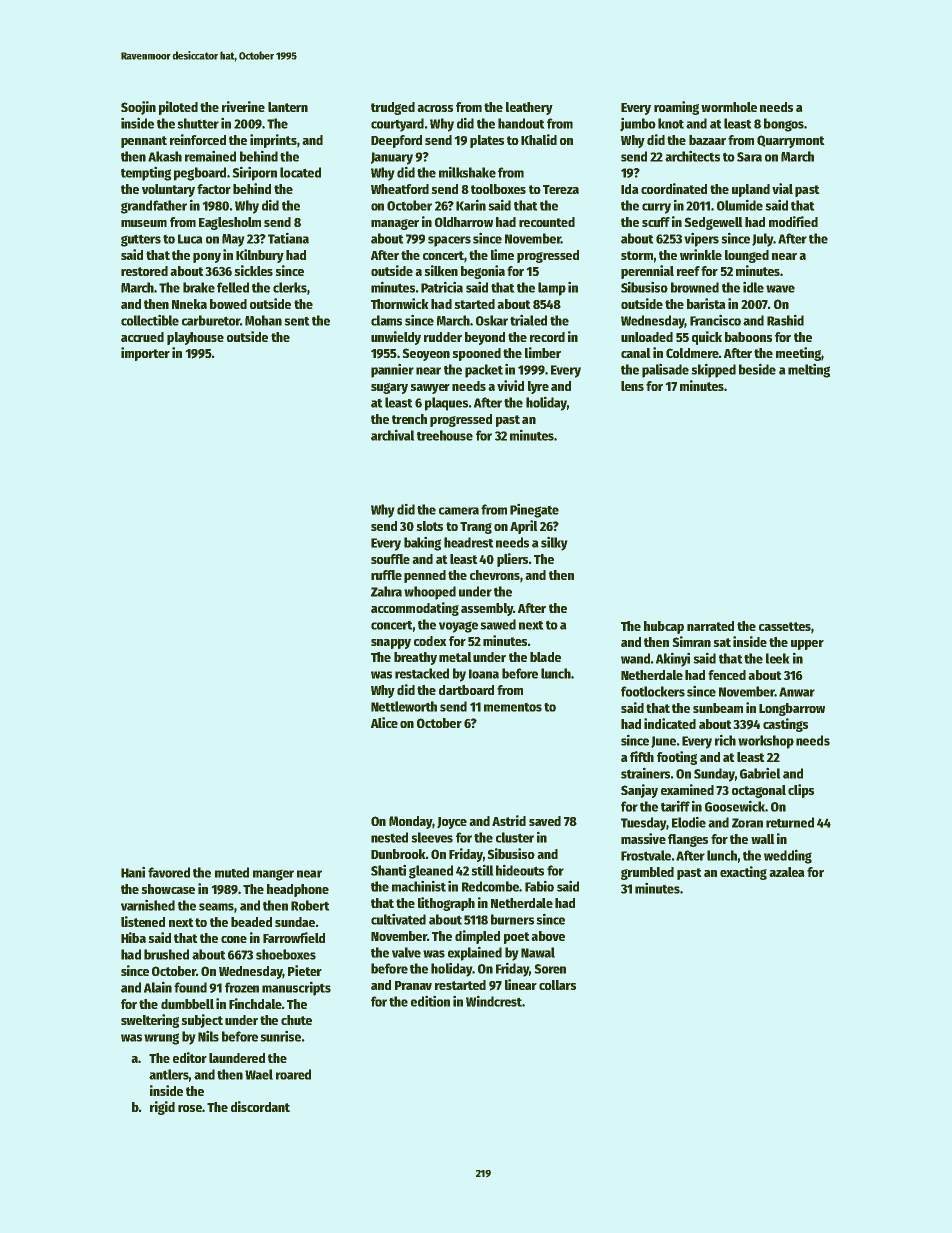 The image size is (952, 1233). I want to click on whooped, so click(430, 593).
